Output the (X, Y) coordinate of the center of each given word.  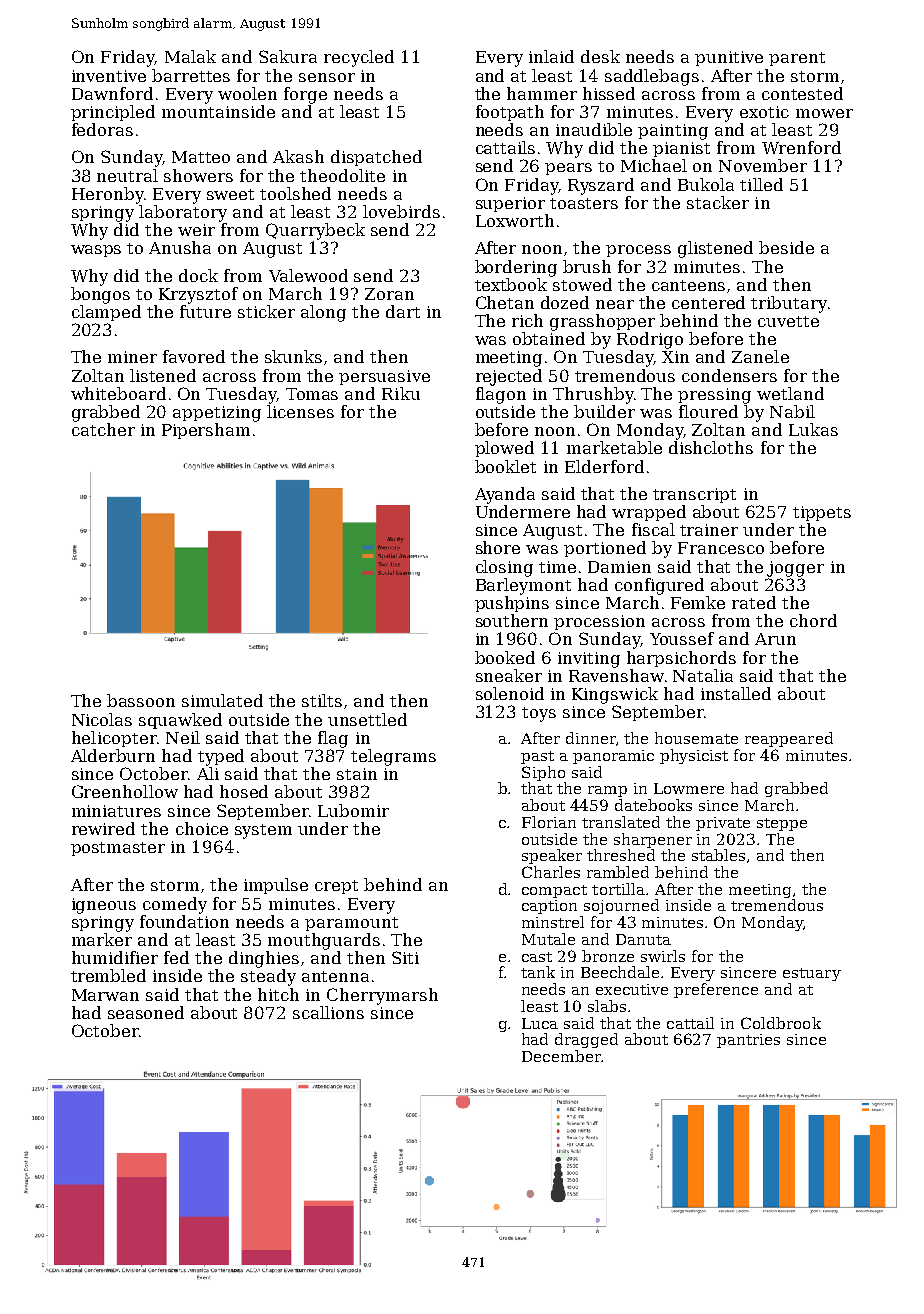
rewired (103, 828)
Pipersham (206, 431)
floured (708, 411)
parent (797, 59)
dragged (586, 1040)
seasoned (146, 1012)
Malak (190, 56)
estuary (812, 974)
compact (554, 891)
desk (600, 56)
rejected (509, 377)
